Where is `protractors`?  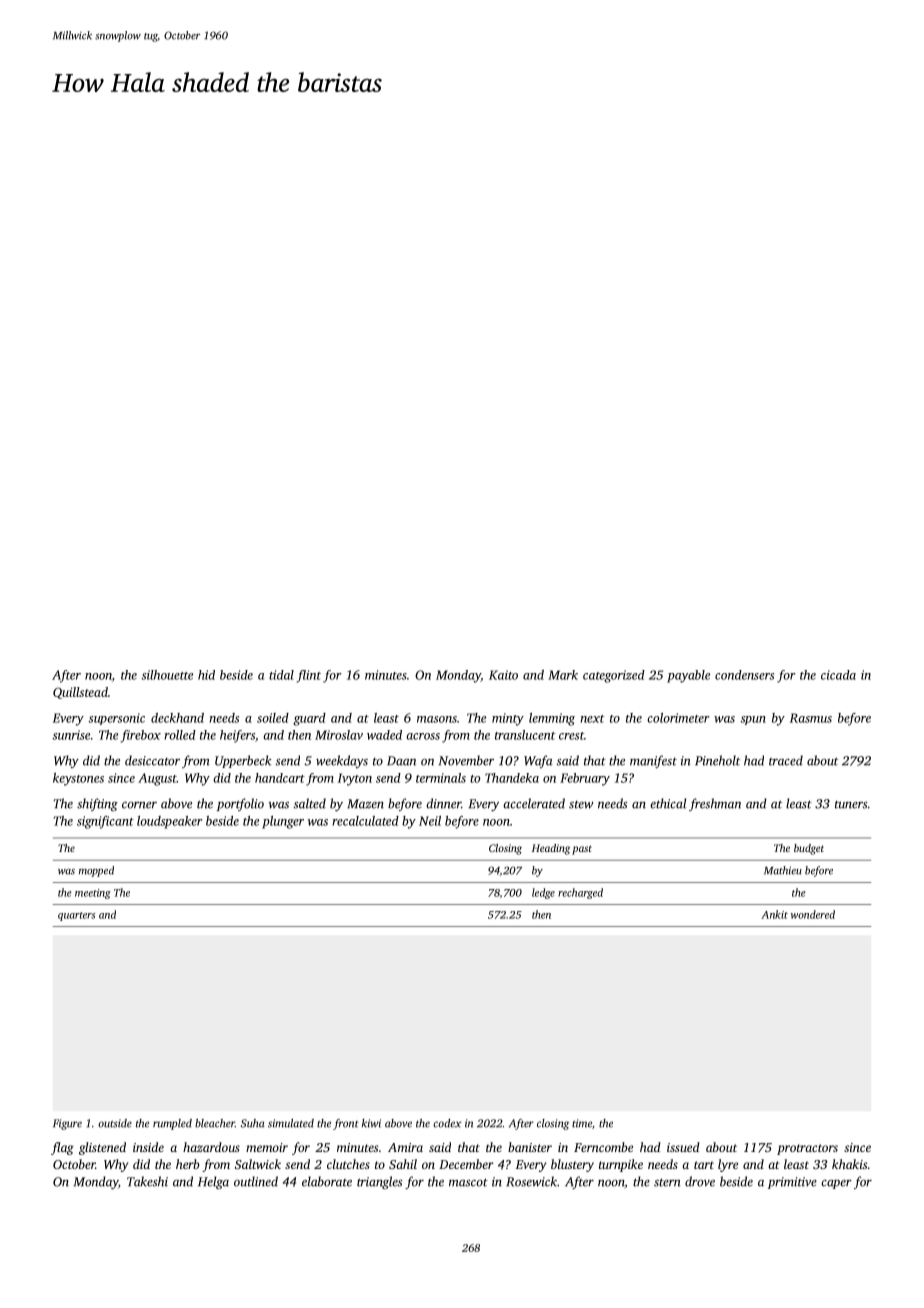 protractors is located at coordinates (807, 1149).
